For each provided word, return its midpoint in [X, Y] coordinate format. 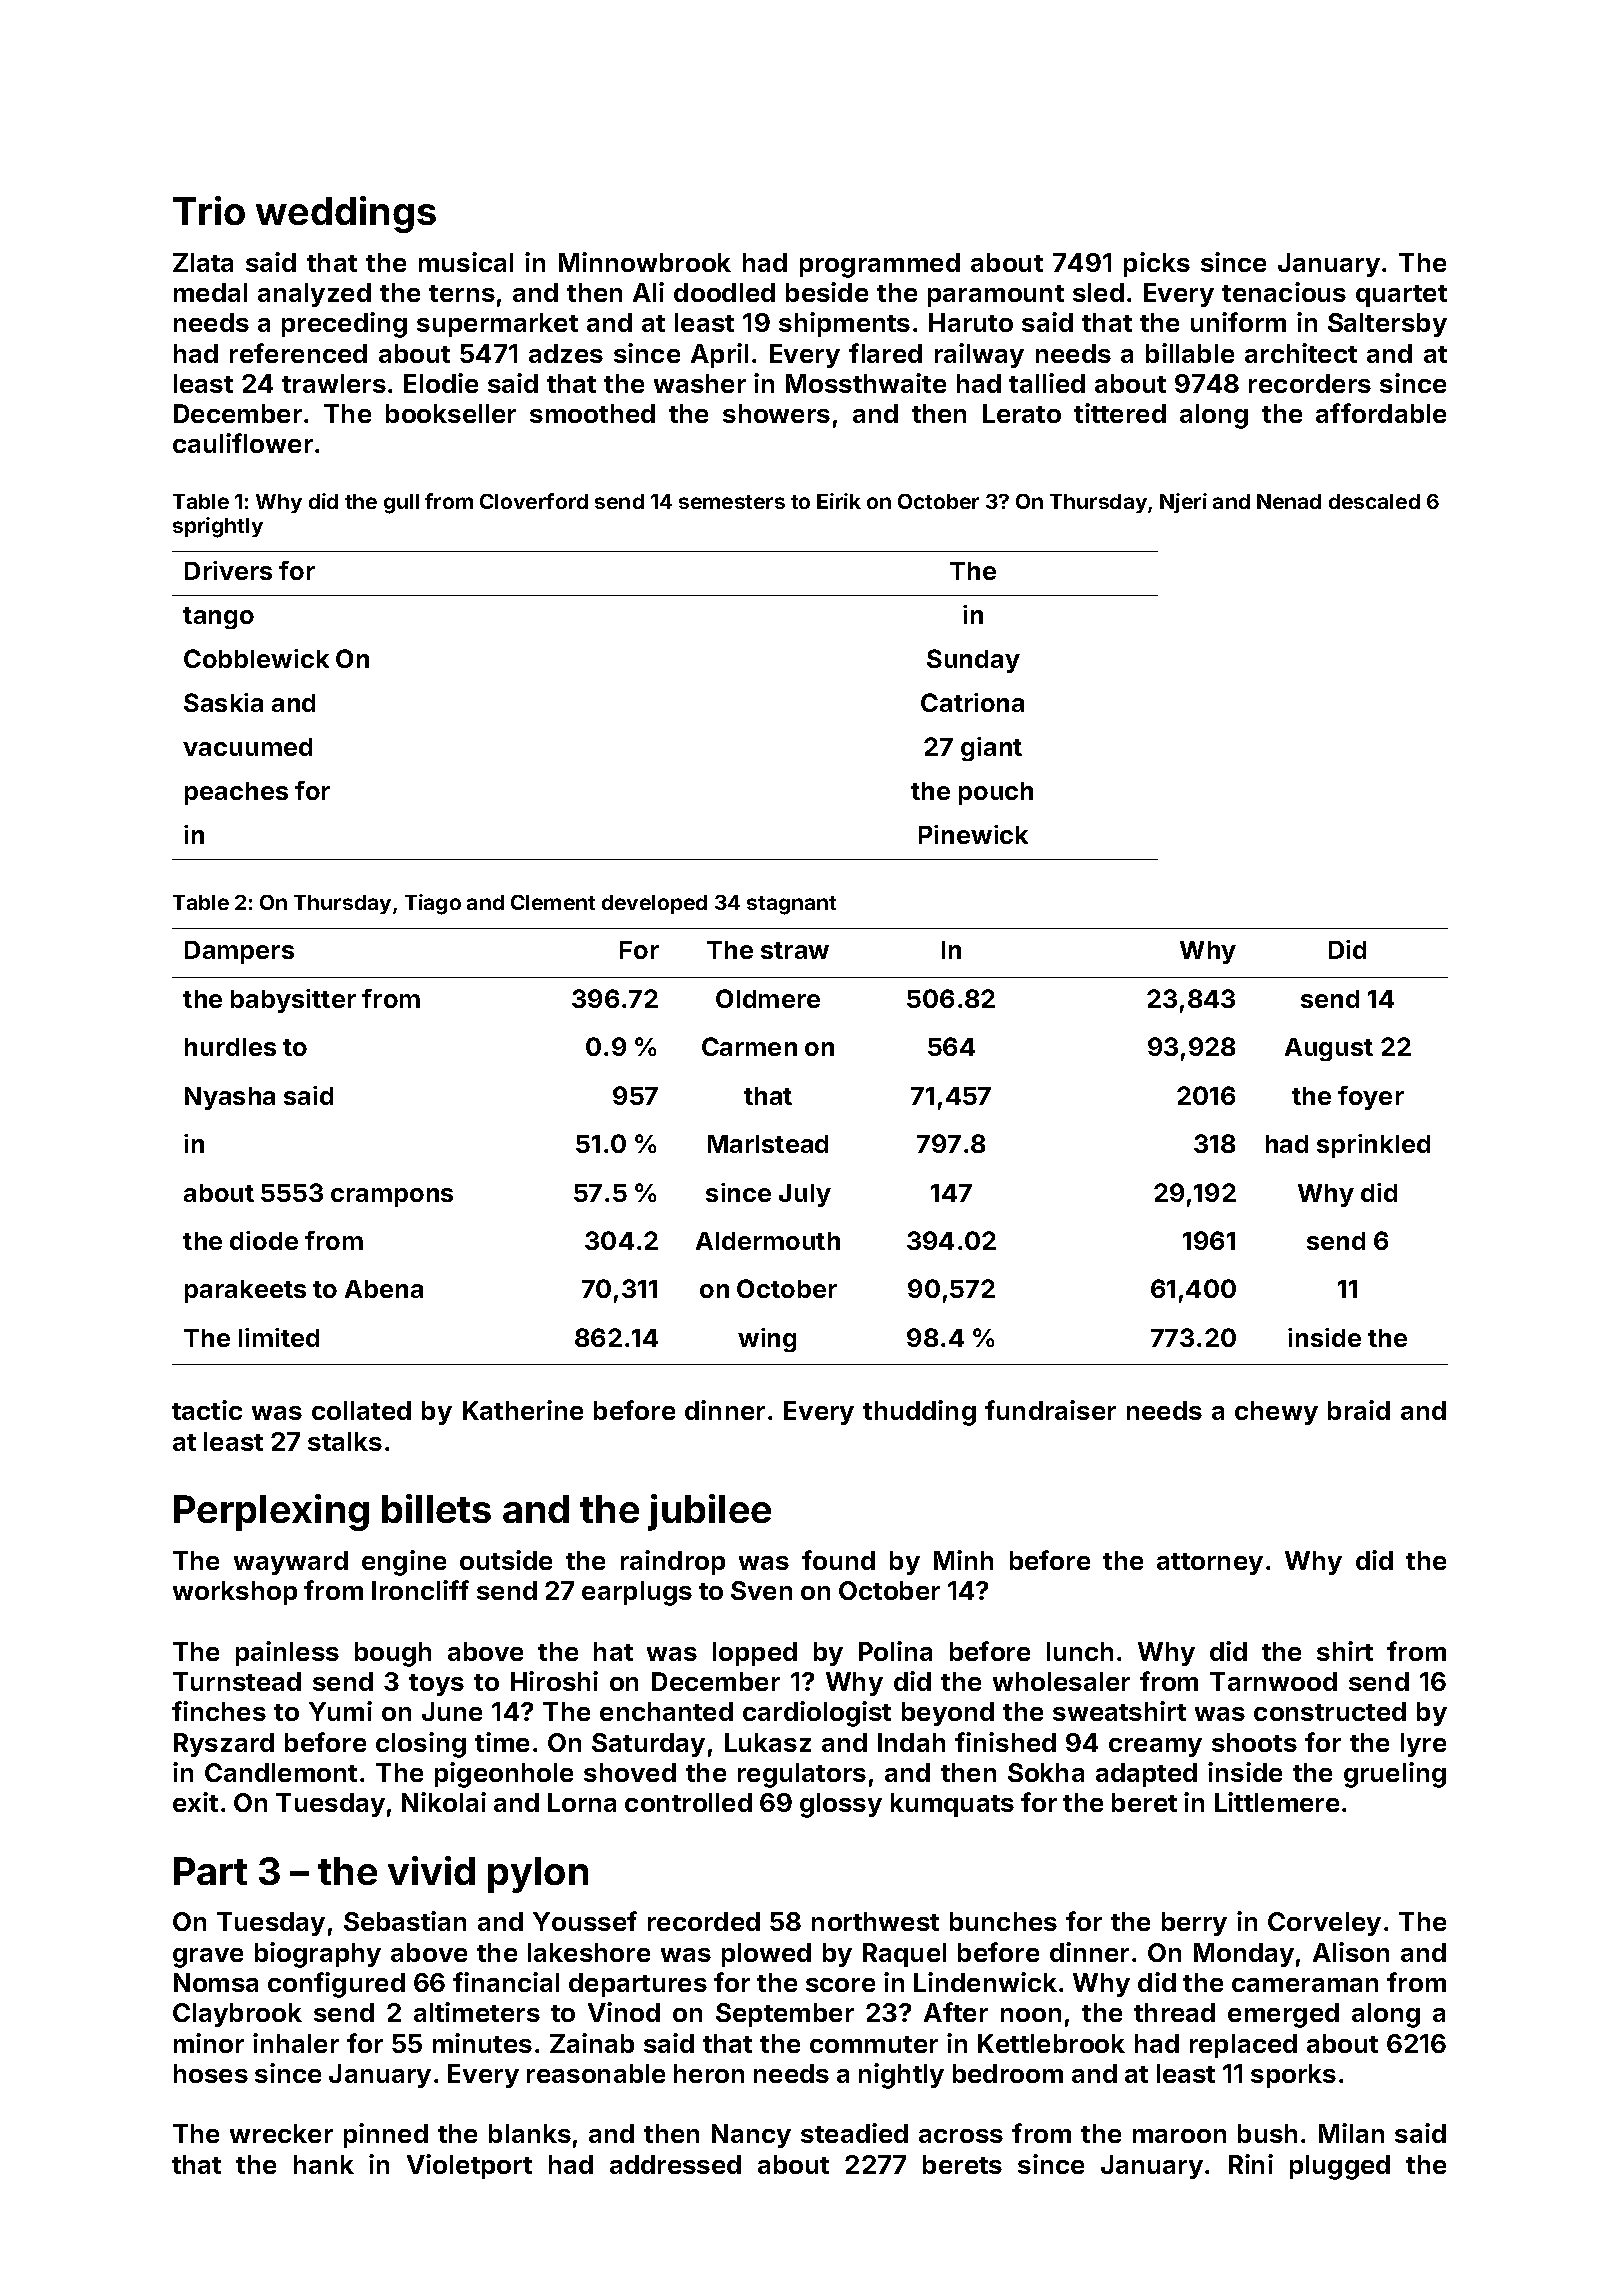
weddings [346, 214]
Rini [1251, 2164]
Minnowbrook [645, 262]
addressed [675, 2164]
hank [324, 2164]
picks [1157, 264]
